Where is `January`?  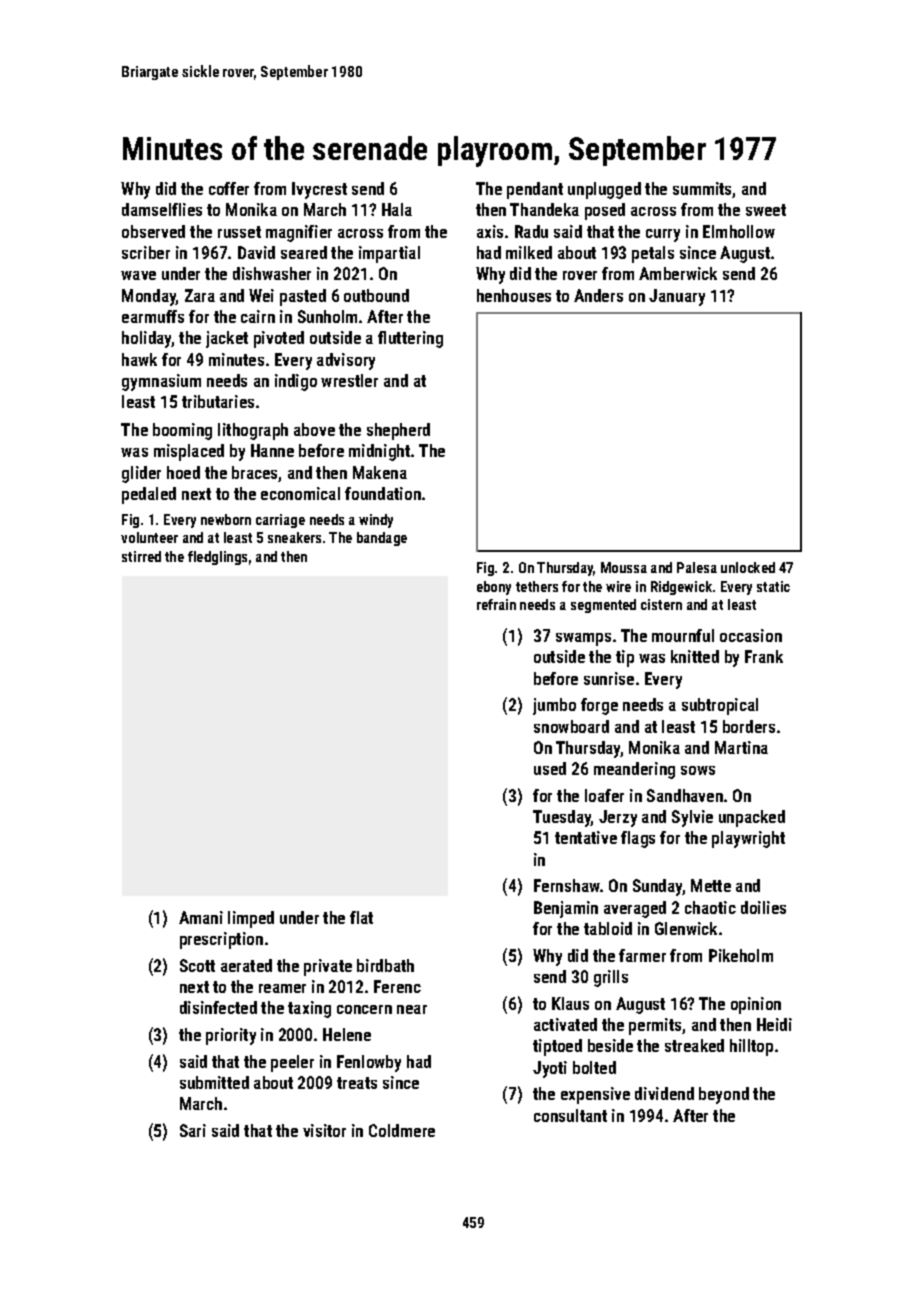
January is located at coordinates (677, 297).
